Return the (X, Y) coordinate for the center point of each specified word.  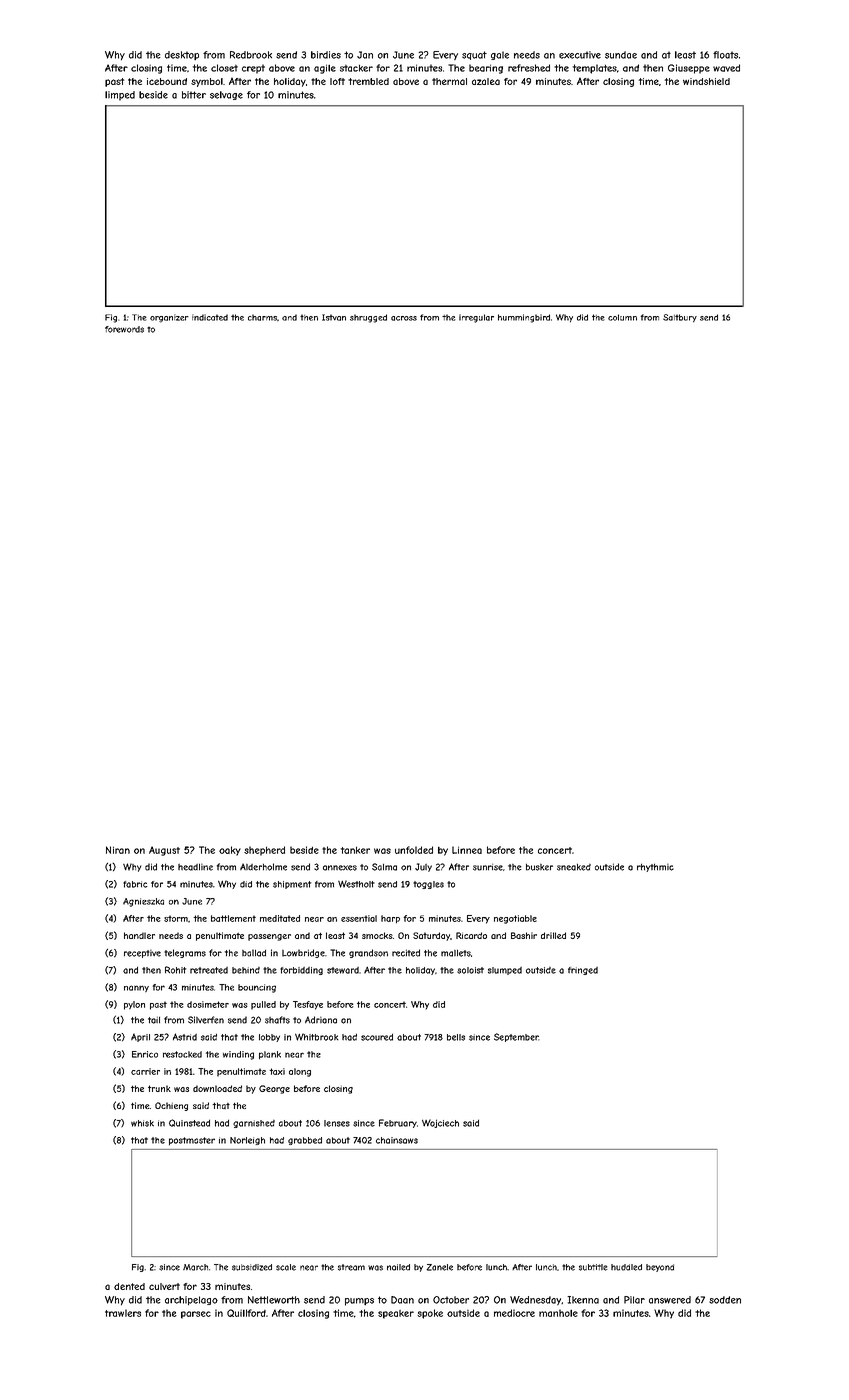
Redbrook (251, 55)
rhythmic (655, 867)
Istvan (334, 317)
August (164, 851)
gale (500, 55)
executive (580, 55)
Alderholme (263, 867)
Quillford (246, 1313)
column (622, 317)
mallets (456, 953)
